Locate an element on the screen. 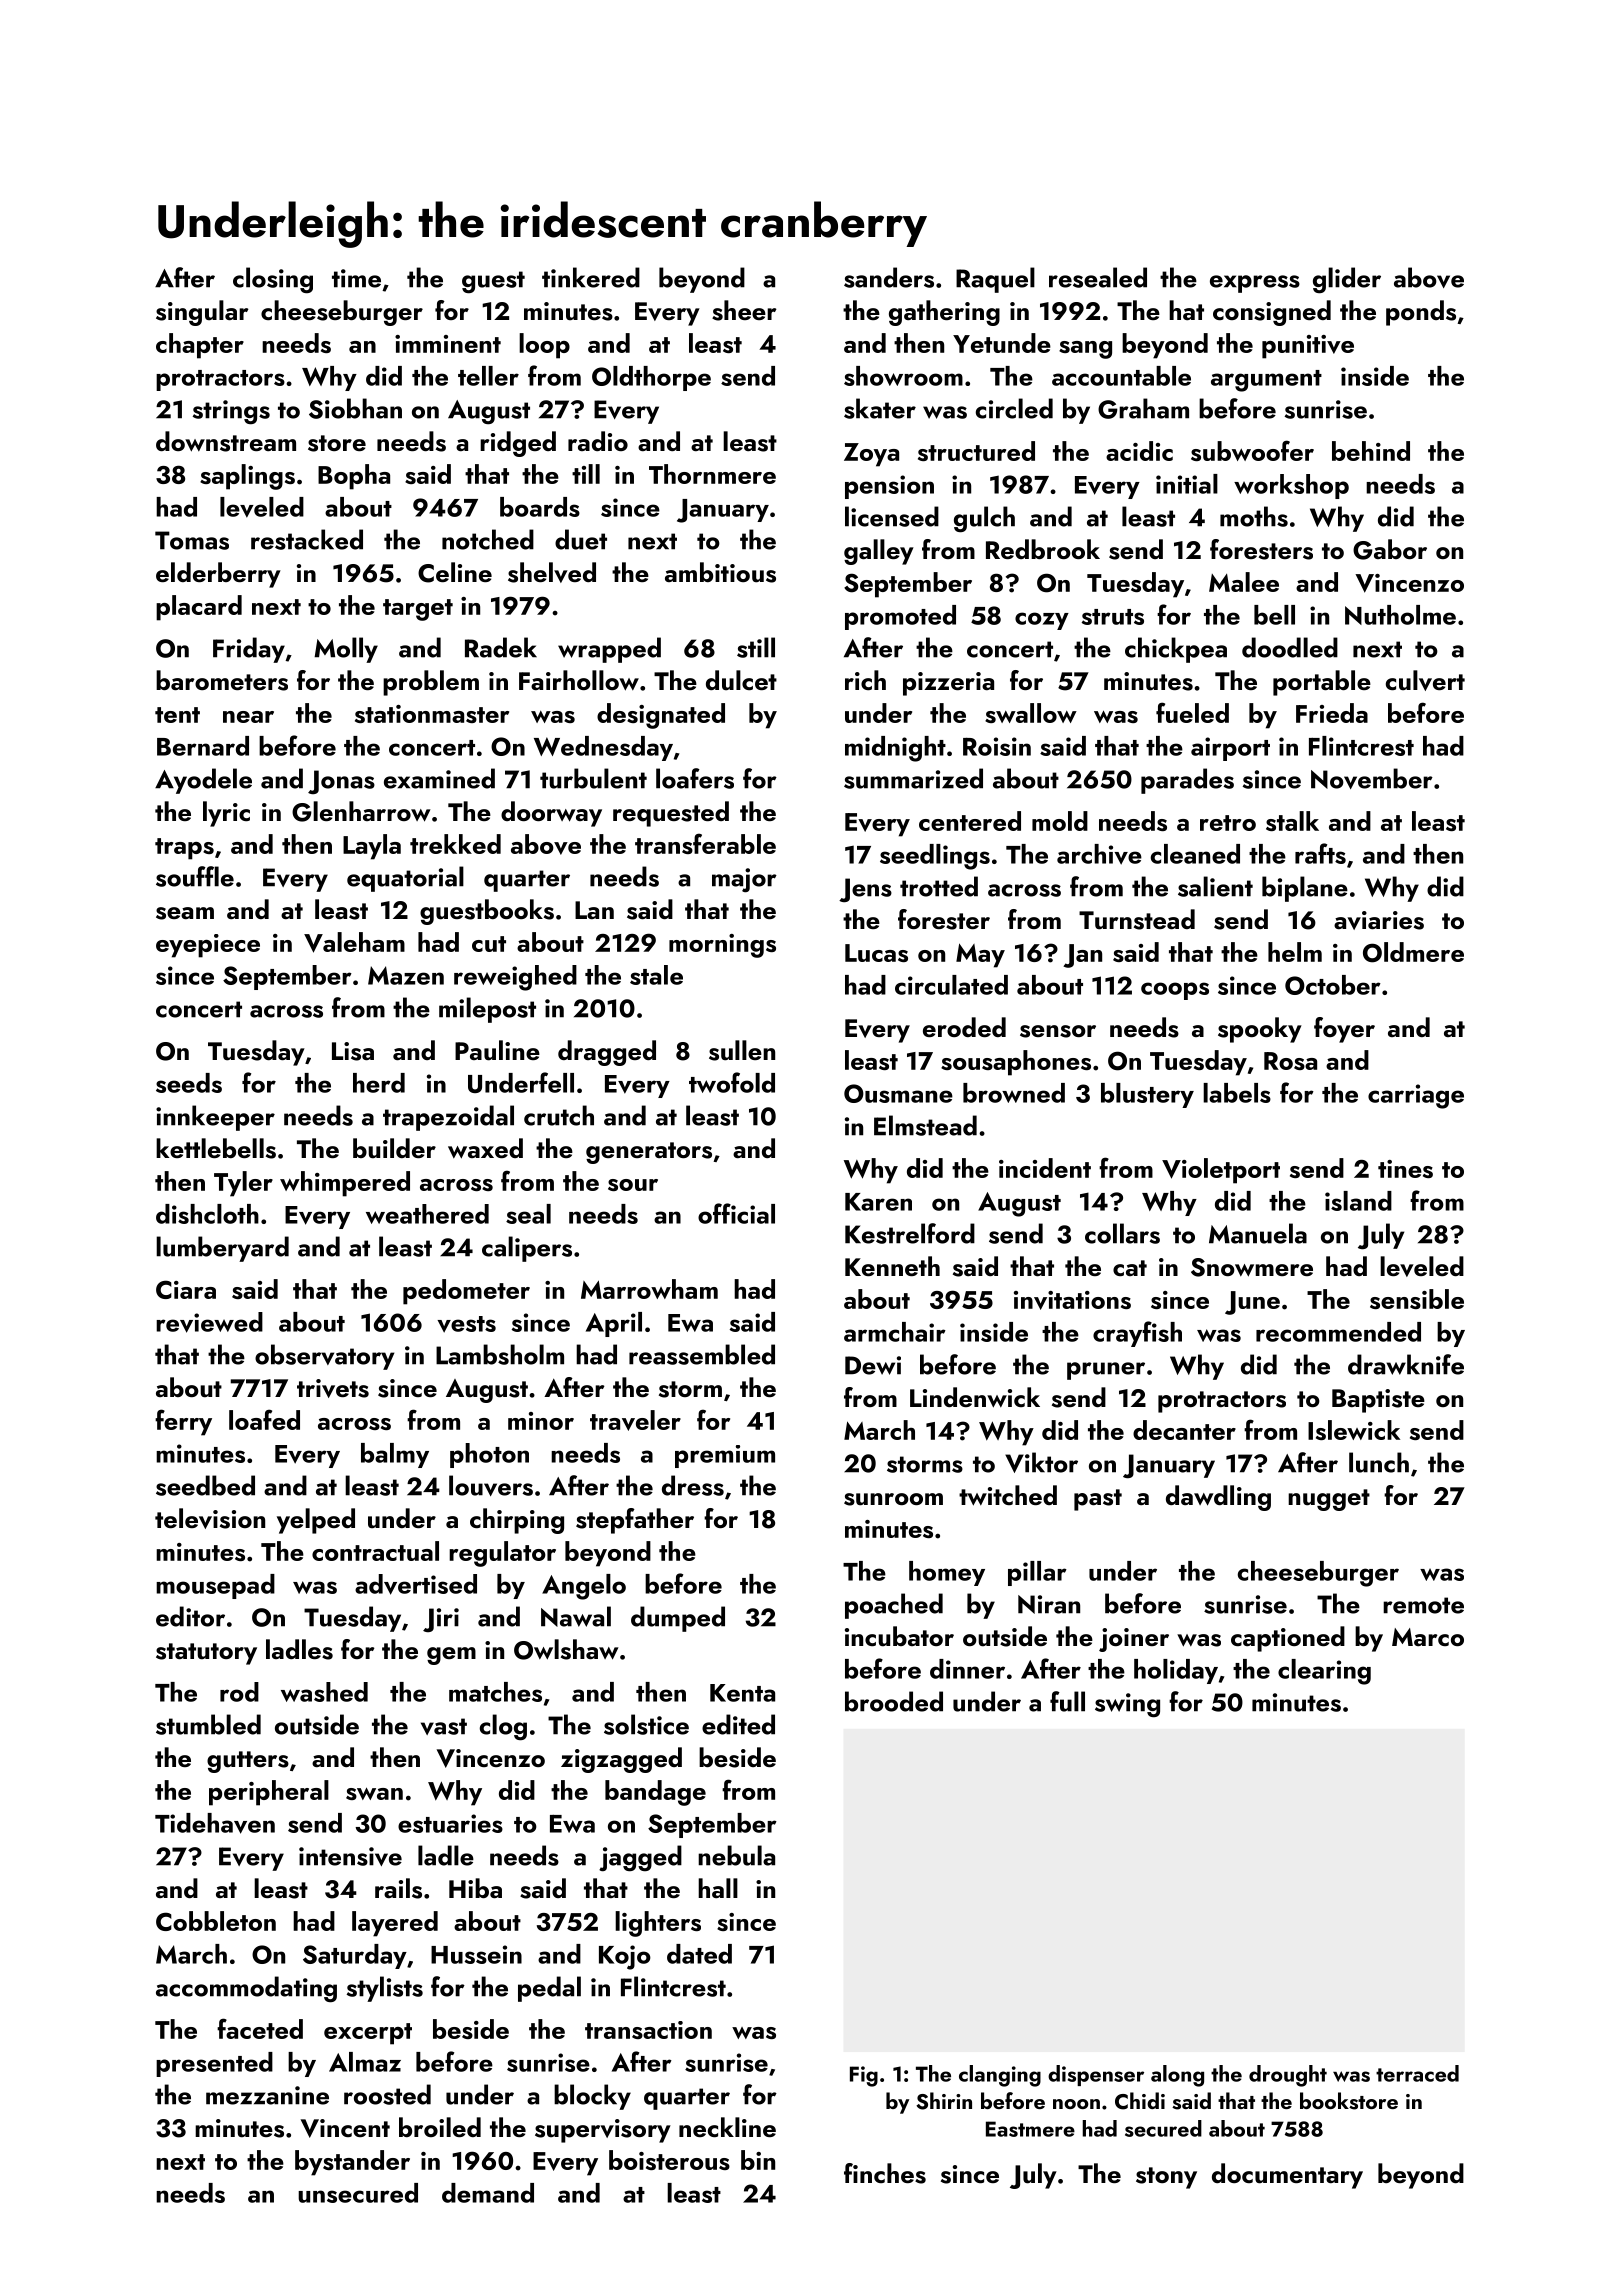  mezzanine is located at coordinates (267, 2095).
